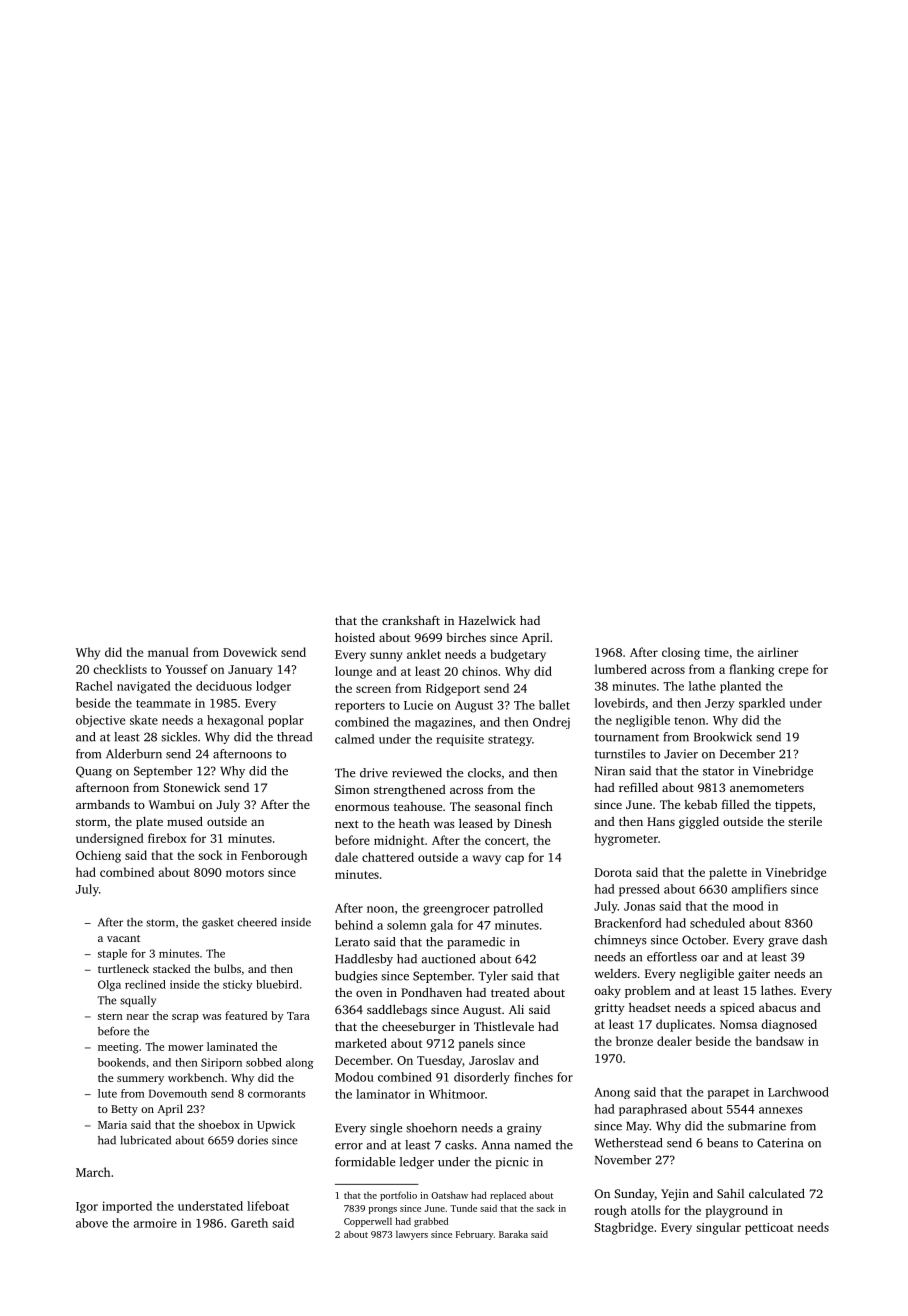 The height and width of the screenshot is (1316, 908). I want to click on Haddlesby, so click(364, 960).
